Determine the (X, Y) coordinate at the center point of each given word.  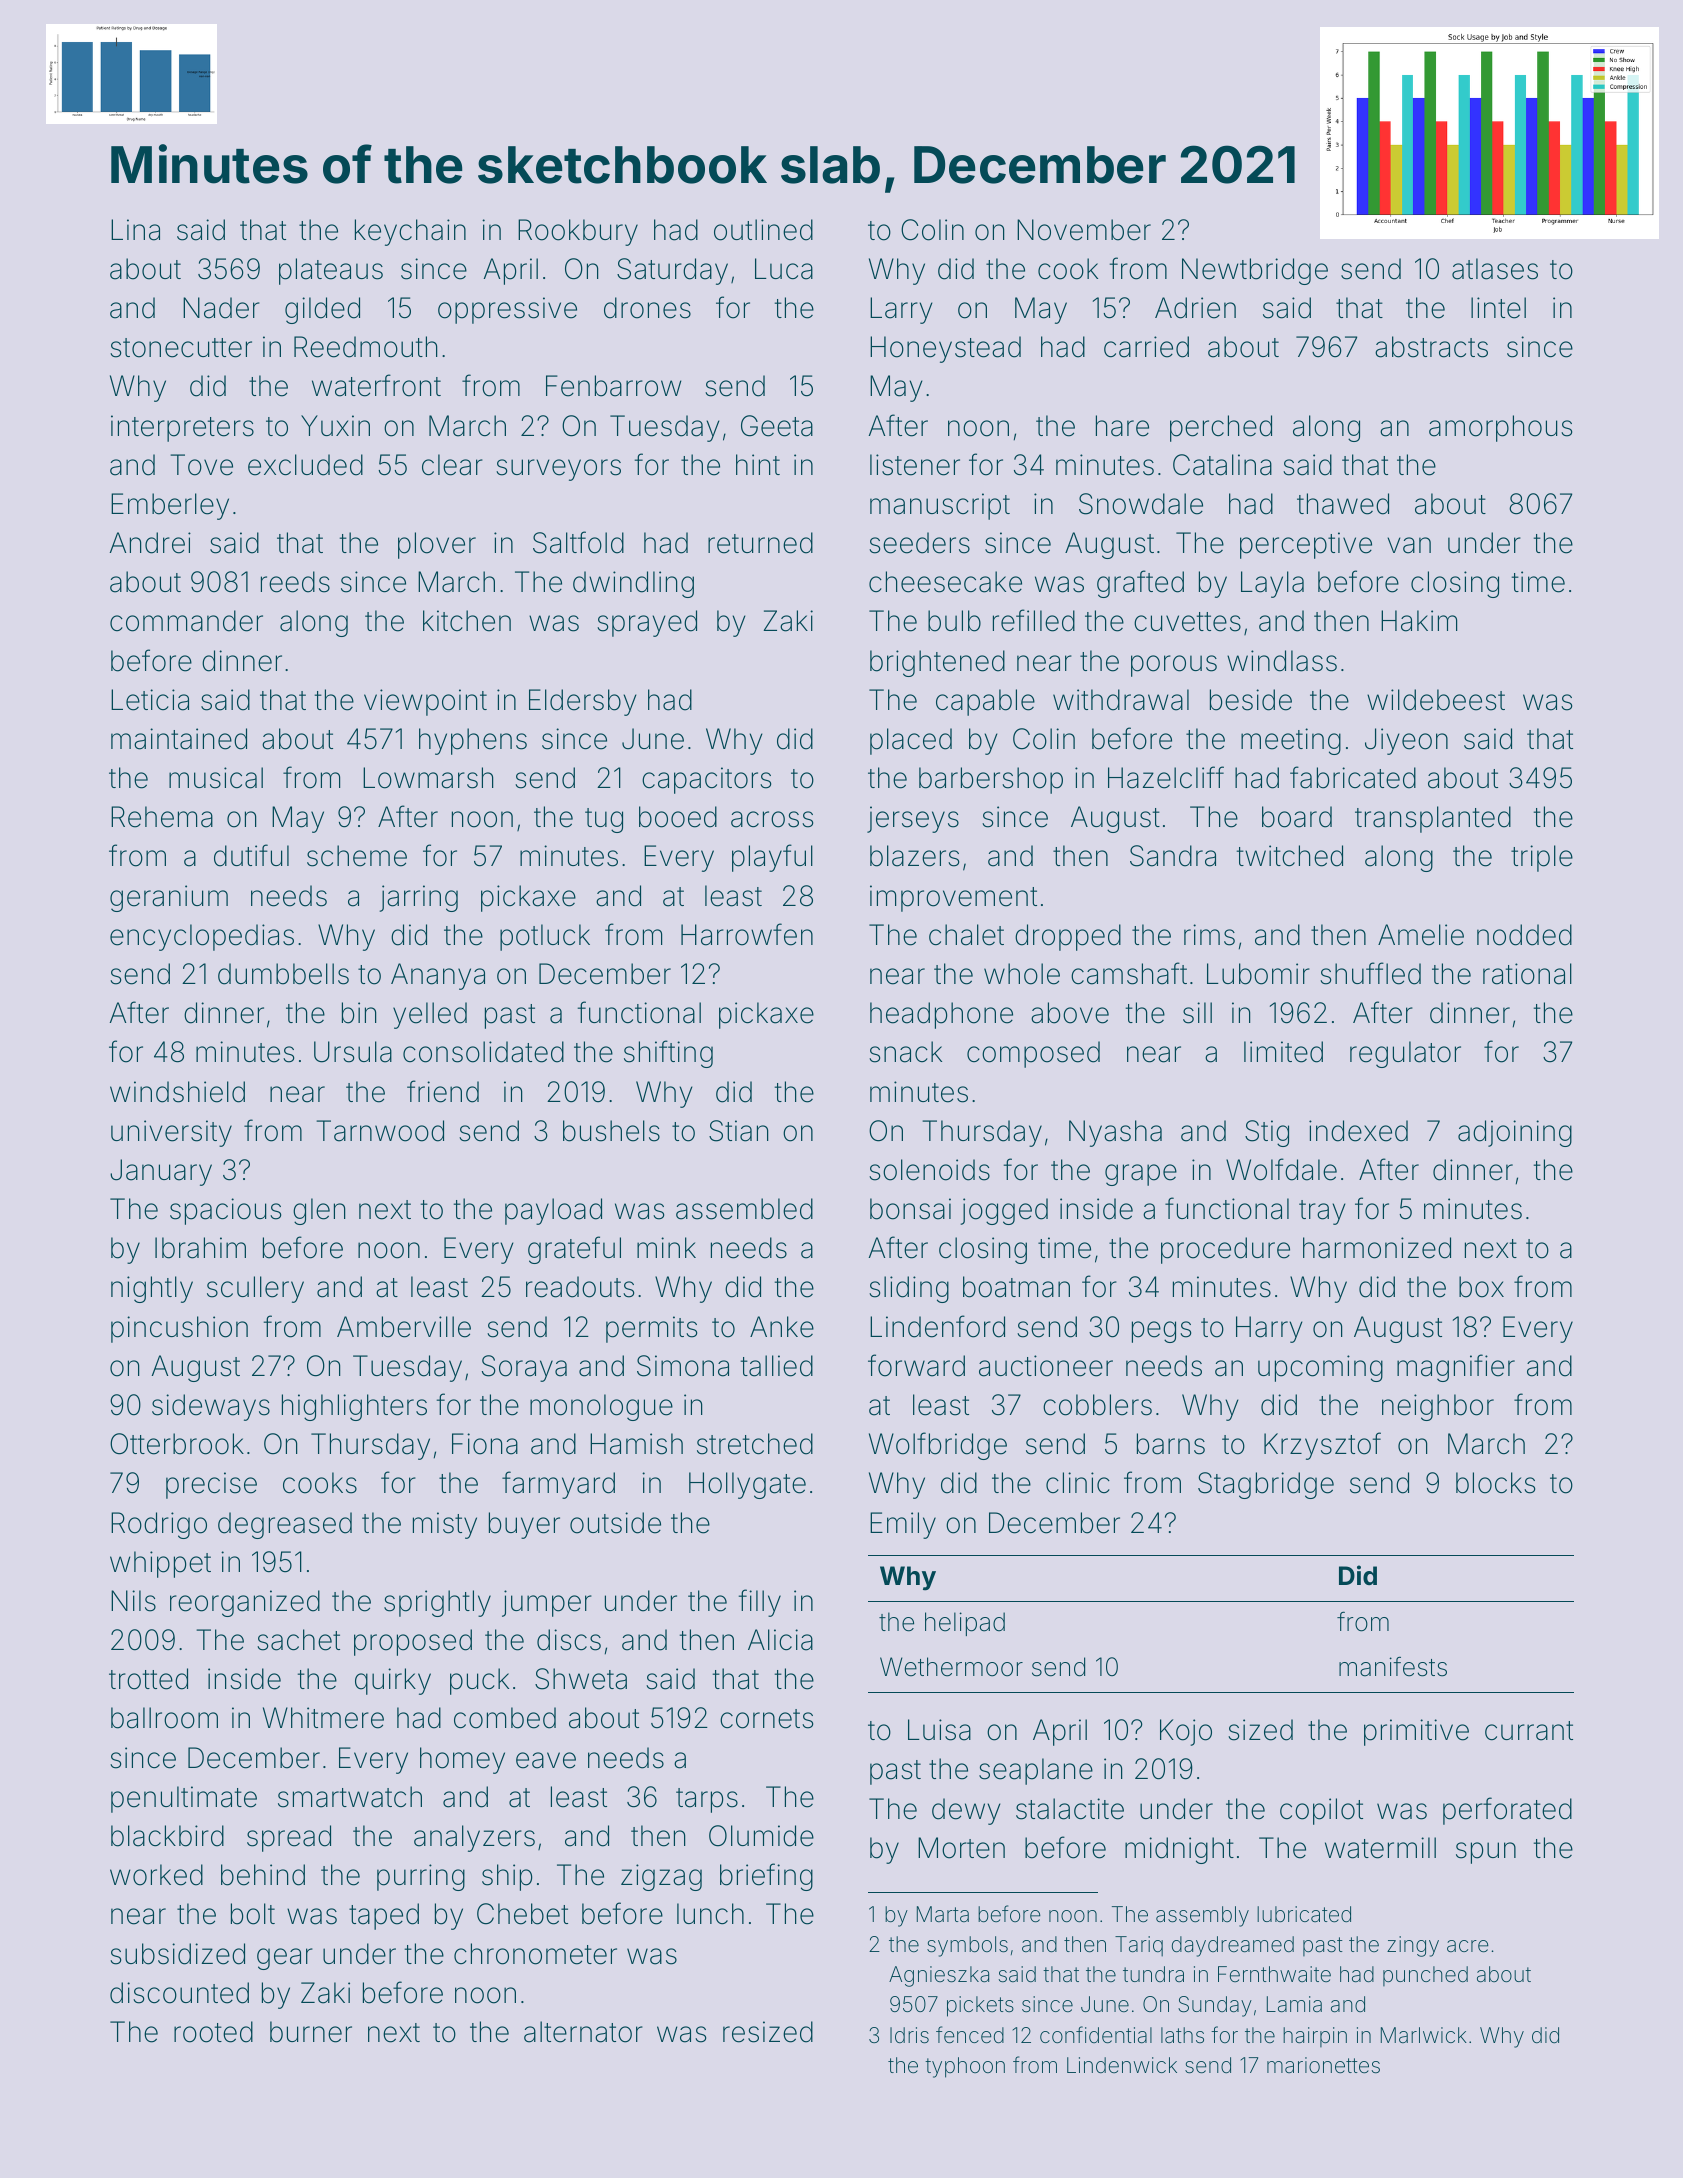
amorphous (1500, 428)
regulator (1405, 1054)
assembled (744, 1209)
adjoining (1515, 1133)
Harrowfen (747, 934)
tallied (777, 1366)
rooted (213, 2032)
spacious (225, 1211)
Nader (221, 308)
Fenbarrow (613, 386)
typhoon (965, 2067)
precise (211, 1485)
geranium (169, 898)
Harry (1269, 1329)
